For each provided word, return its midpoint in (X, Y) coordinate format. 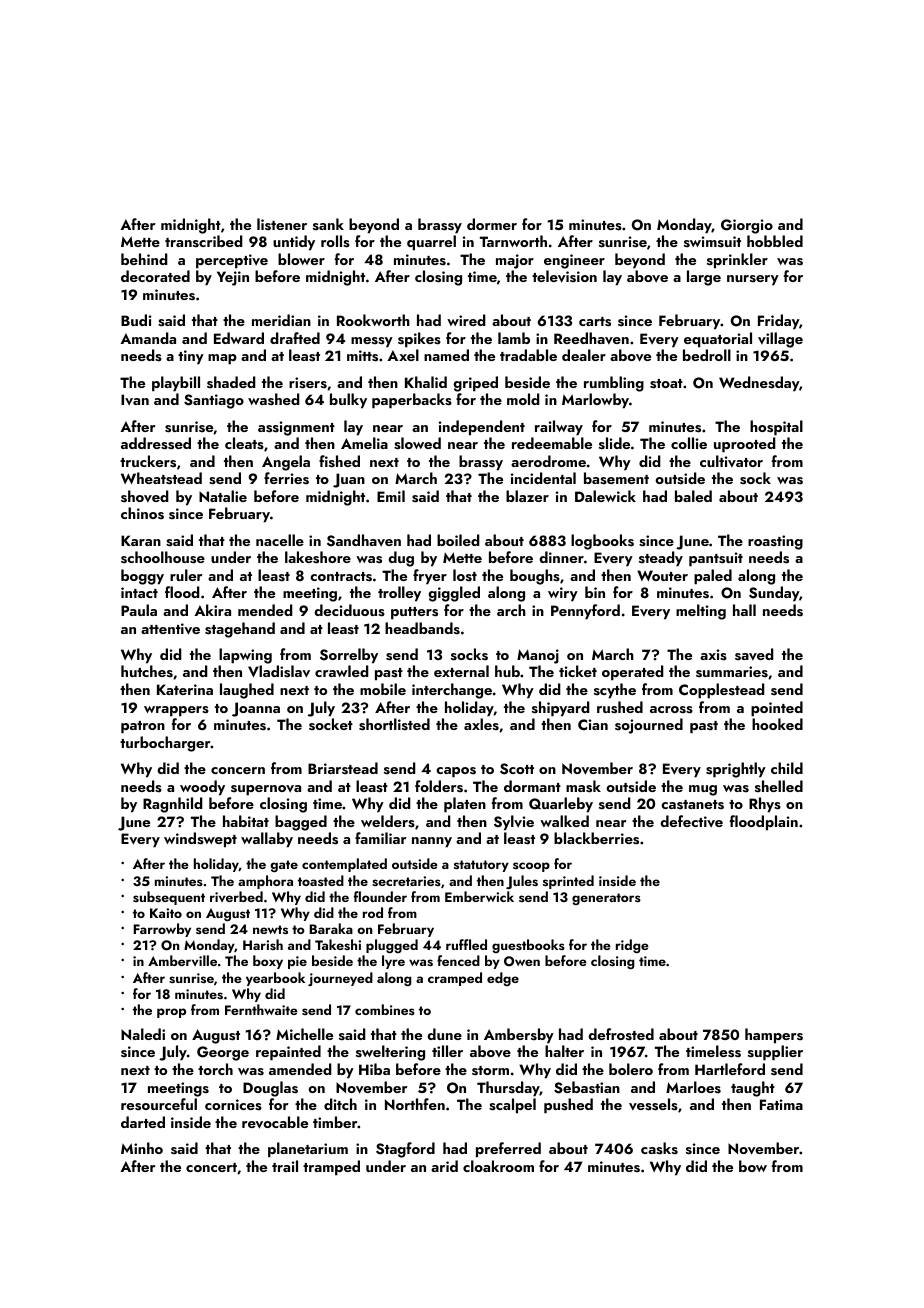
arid (444, 1166)
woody (202, 788)
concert (211, 1167)
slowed (417, 443)
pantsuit (716, 559)
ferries (286, 478)
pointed (777, 709)
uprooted (745, 445)
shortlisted (394, 724)
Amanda (148, 338)
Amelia (364, 443)
